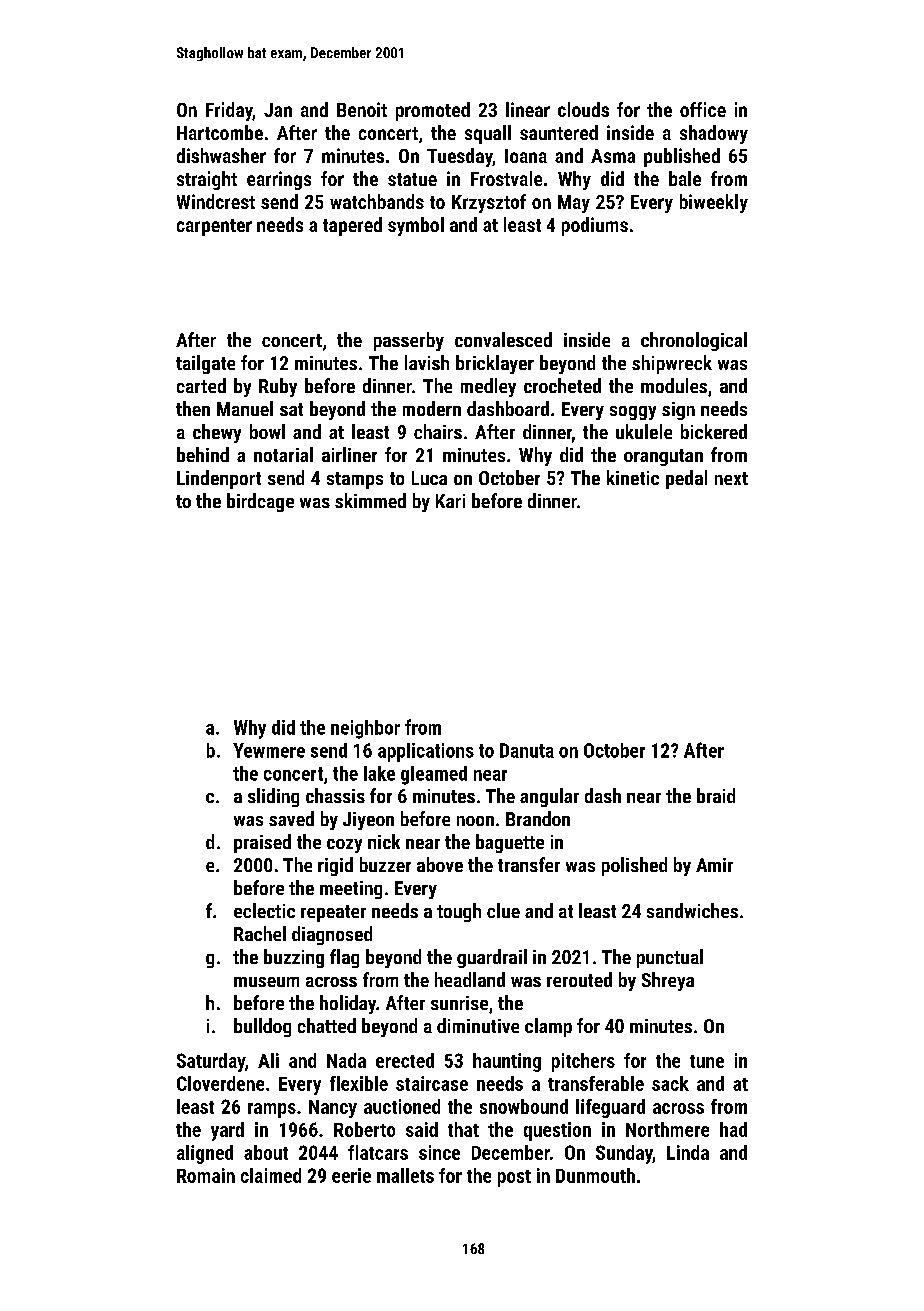  What do you see at coordinates (278, 110) in the page?
I see `Jan` at bounding box center [278, 110].
